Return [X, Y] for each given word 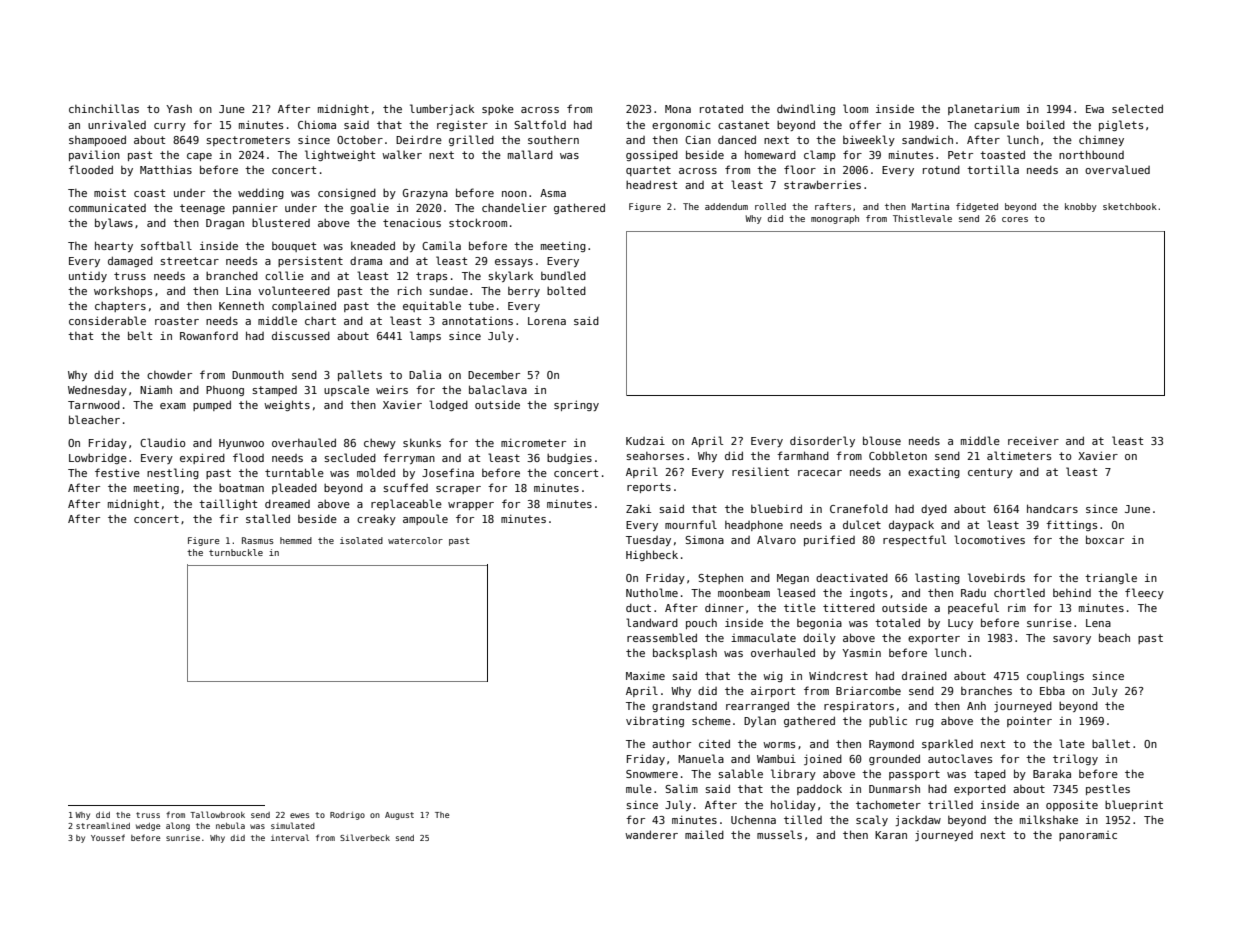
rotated [721, 108]
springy [576, 405]
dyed [934, 509]
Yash [179, 108]
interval [290, 837]
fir [228, 518]
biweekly [869, 140]
